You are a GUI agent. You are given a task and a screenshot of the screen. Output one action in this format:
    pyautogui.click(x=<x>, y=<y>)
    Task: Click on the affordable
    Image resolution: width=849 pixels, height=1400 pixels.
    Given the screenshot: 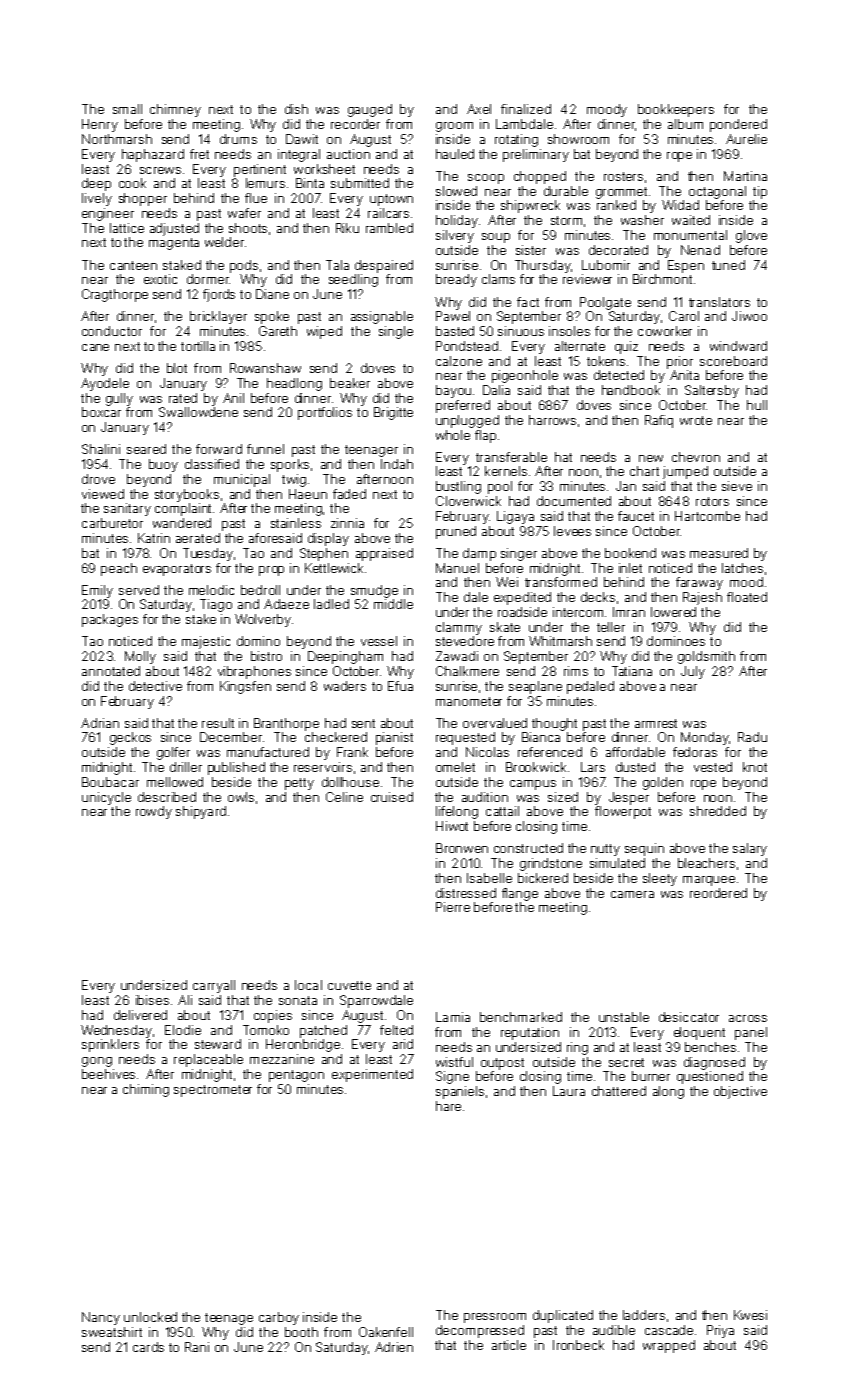 What is the action you would take?
    pyautogui.click(x=635, y=752)
